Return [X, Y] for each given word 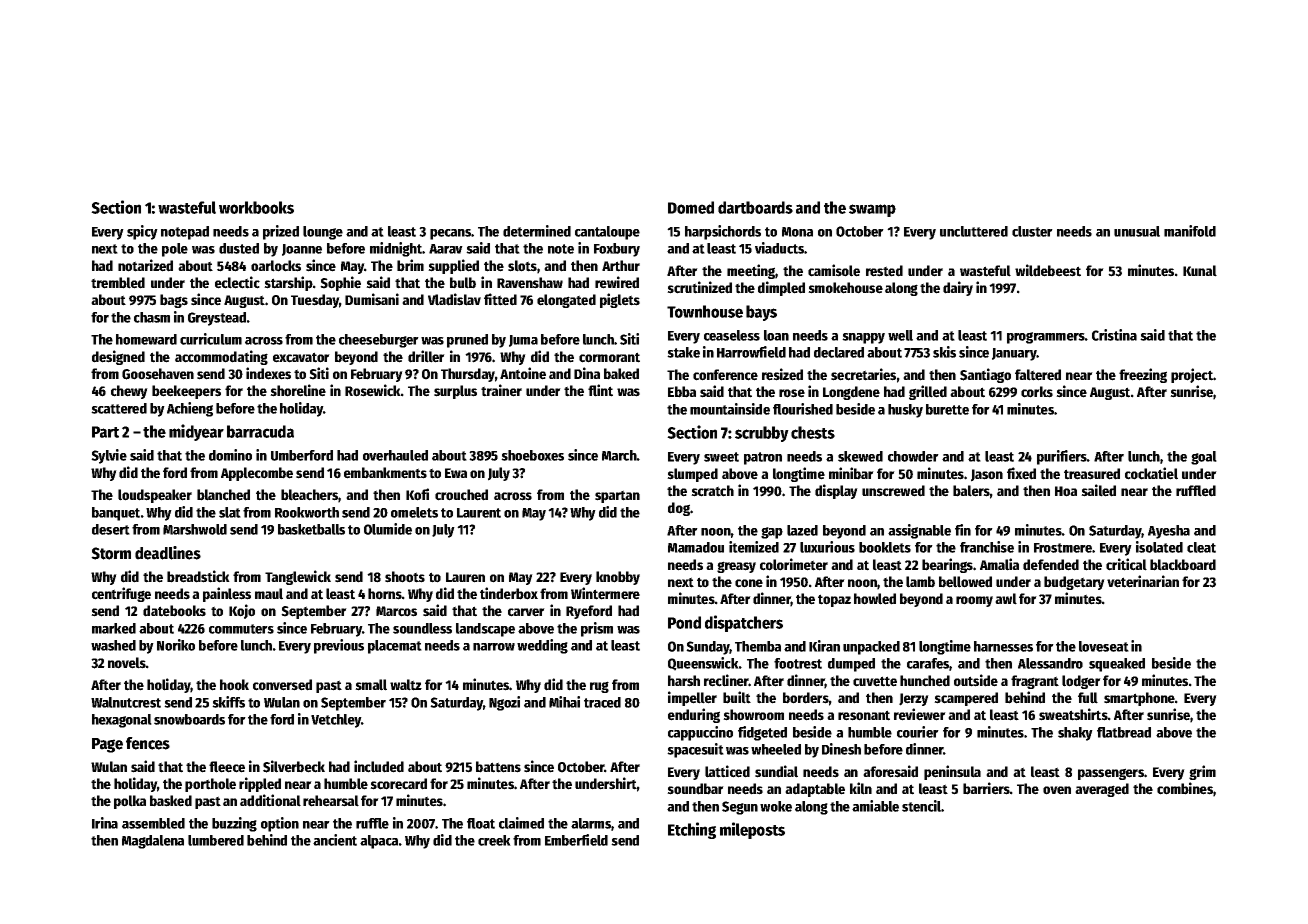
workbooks [256, 207]
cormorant [609, 357]
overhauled [395, 455]
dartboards [755, 207]
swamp [872, 210]
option [280, 824]
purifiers [1062, 457]
